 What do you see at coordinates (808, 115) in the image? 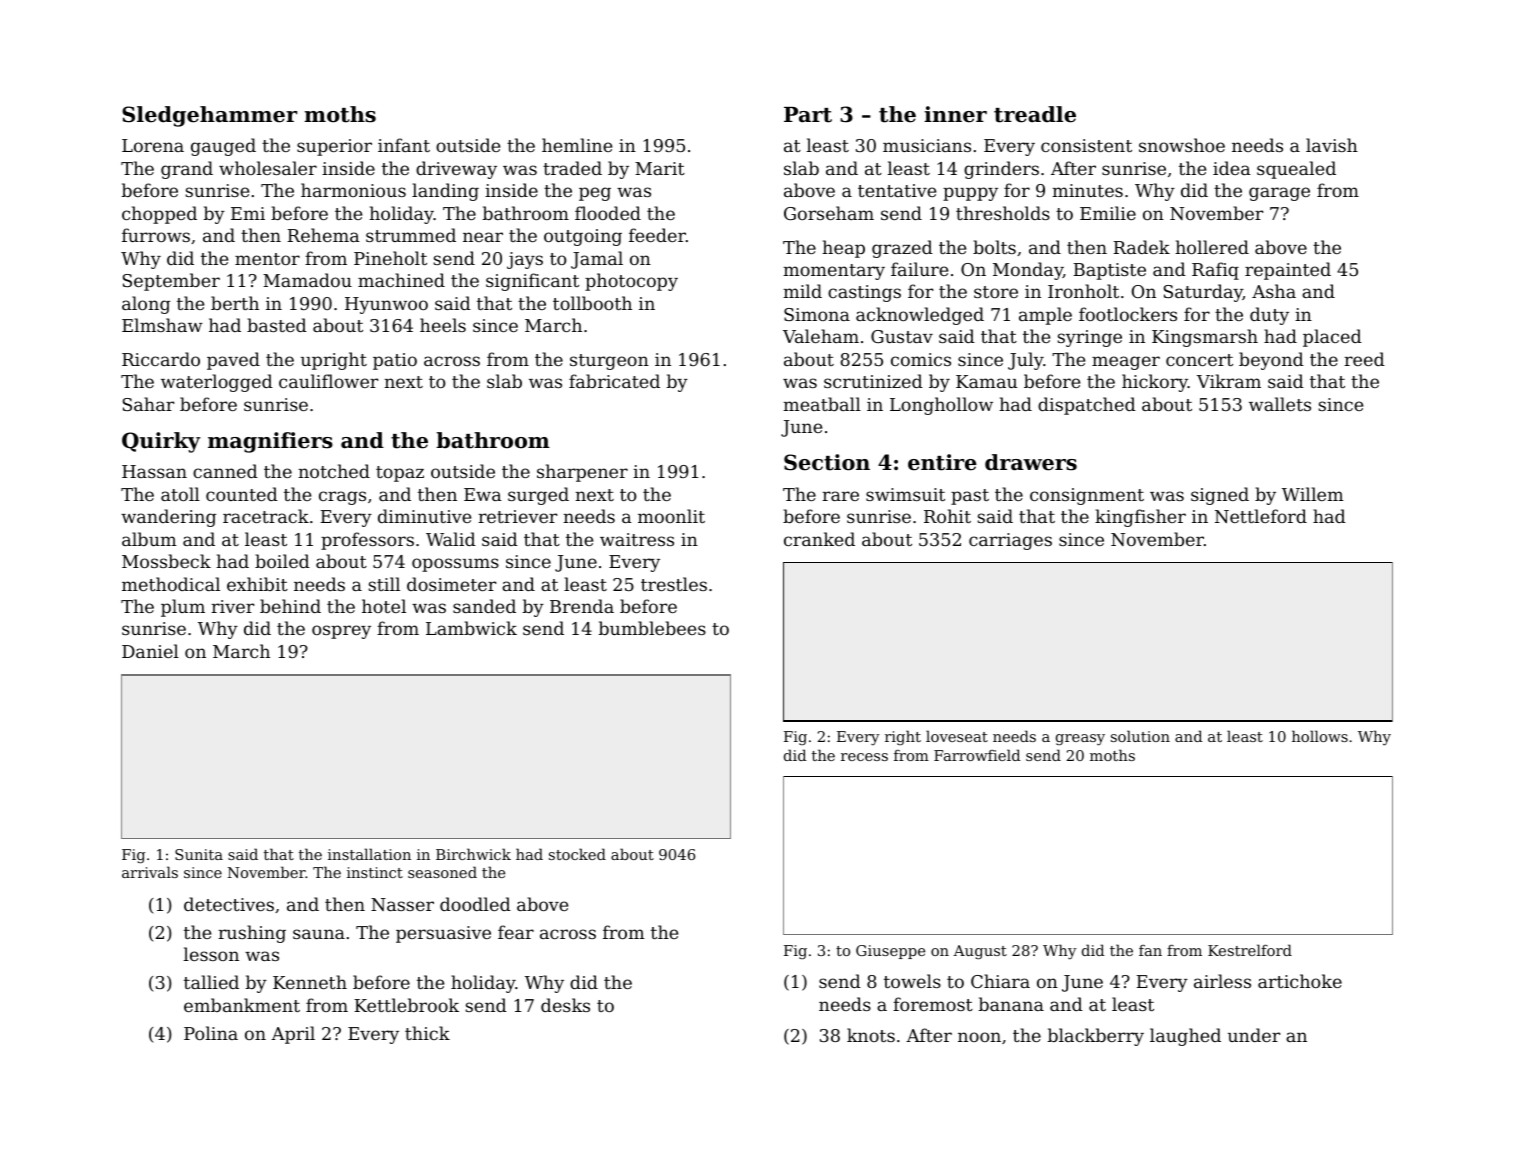
I see `Part` at bounding box center [808, 115].
